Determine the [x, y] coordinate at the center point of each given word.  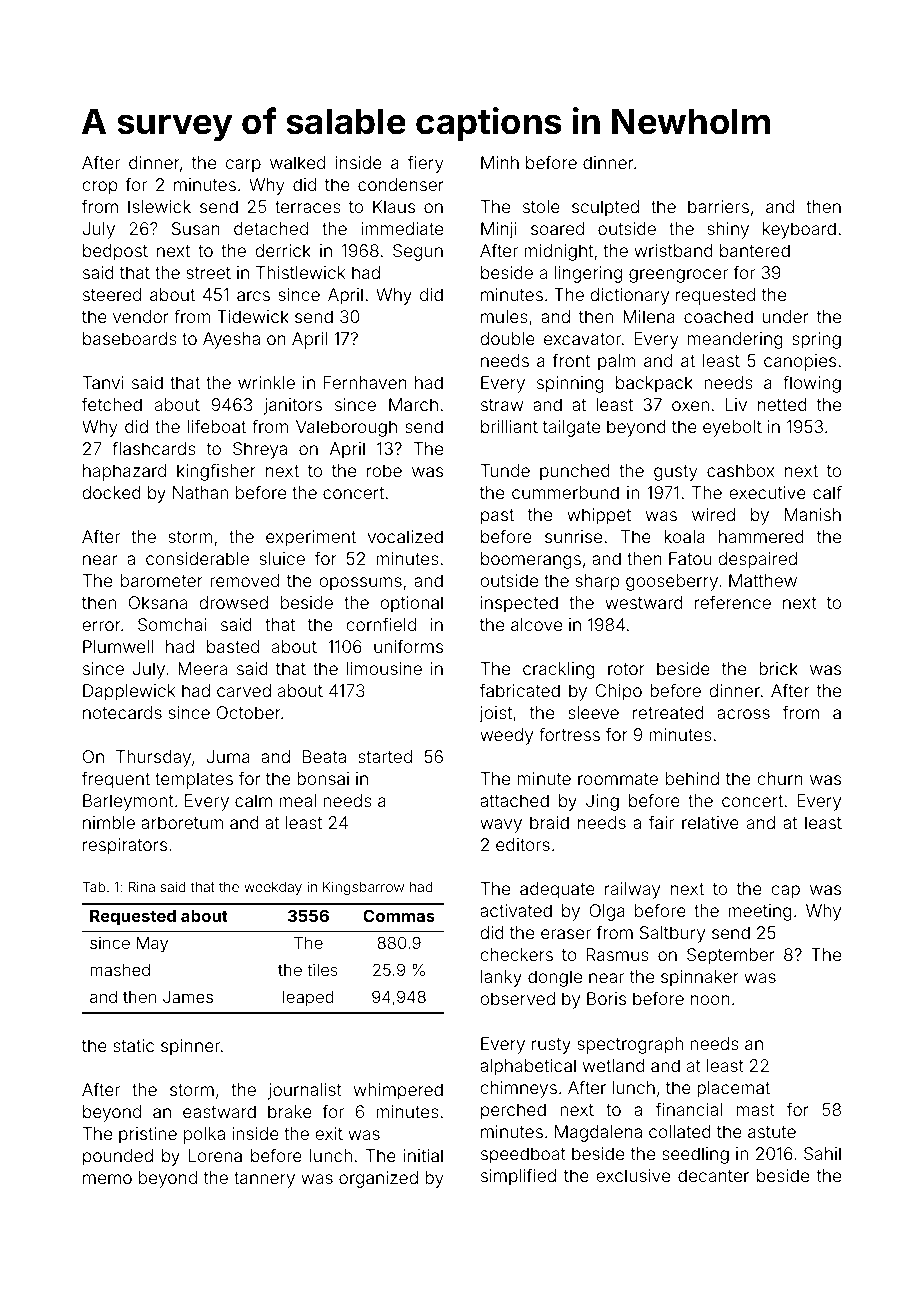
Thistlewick [300, 272]
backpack [654, 384]
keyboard [799, 230]
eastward [219, 1111]
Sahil [822, 1153]
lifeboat [217, 426]
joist [495, 714]
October [248, 712]
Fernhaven [365, 382]
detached [271, 228]
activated [516, 910]
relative [710, 822]
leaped [308, 999]
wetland [614, 1065]
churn [780, 778]
